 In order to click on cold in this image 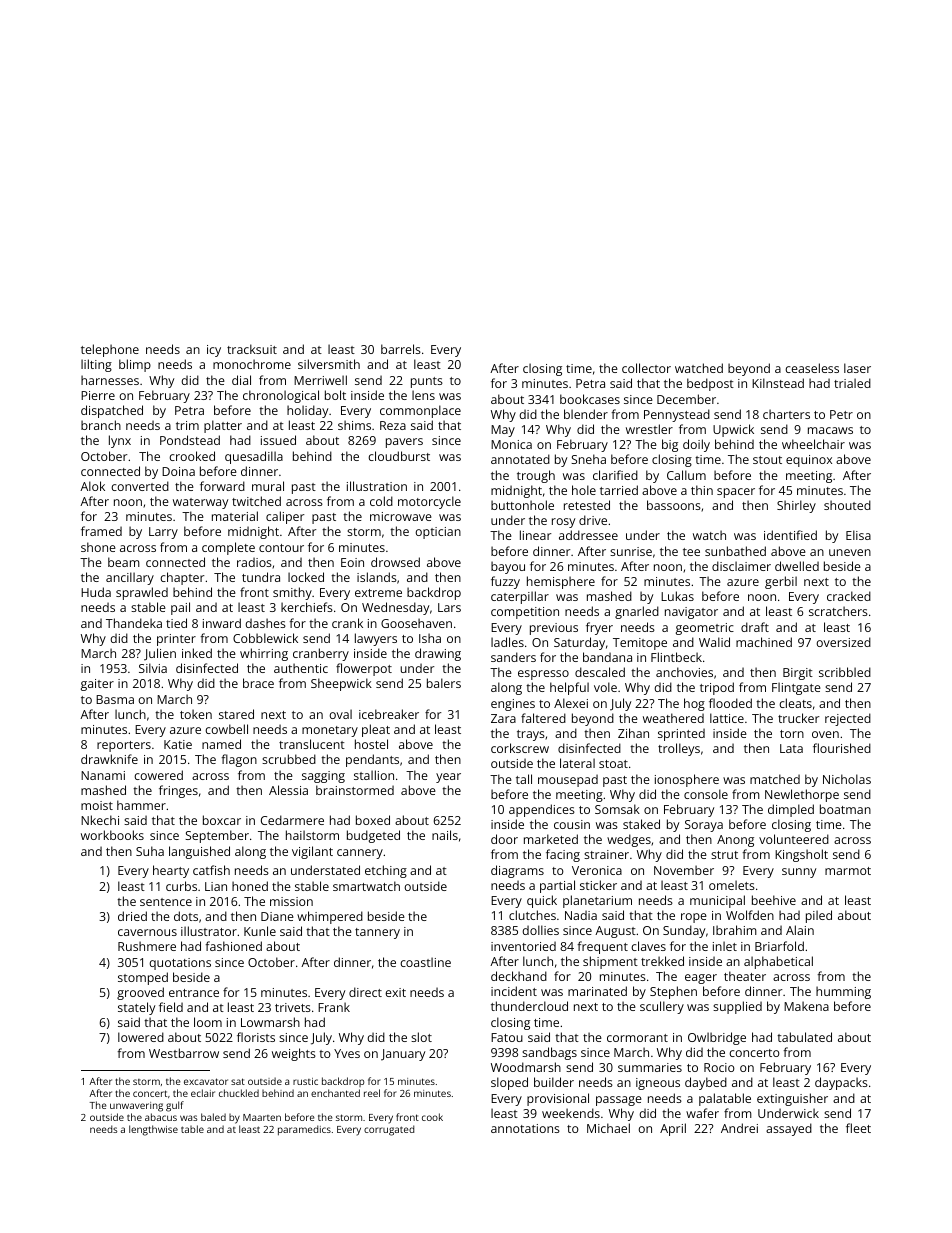, I will do `click(381, 501)`.
